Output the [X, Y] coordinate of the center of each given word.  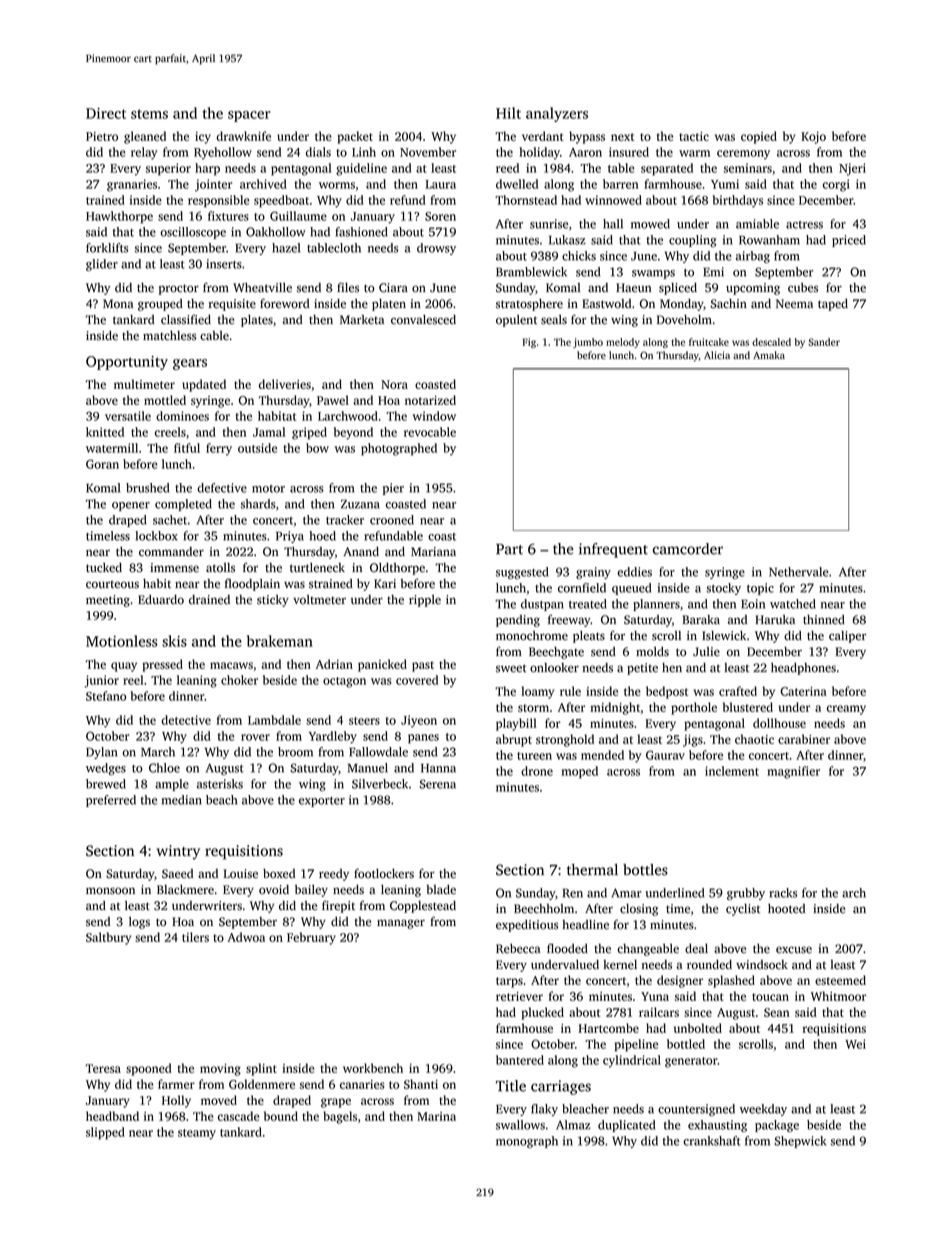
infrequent [613, 550]
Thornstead [526, 200]
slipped [105, 1133]
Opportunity [127, 363]
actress [804, 225]
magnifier [793, 772]
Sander [824, 342]
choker [239, 680]
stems [149, 114]
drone [537, 771]
